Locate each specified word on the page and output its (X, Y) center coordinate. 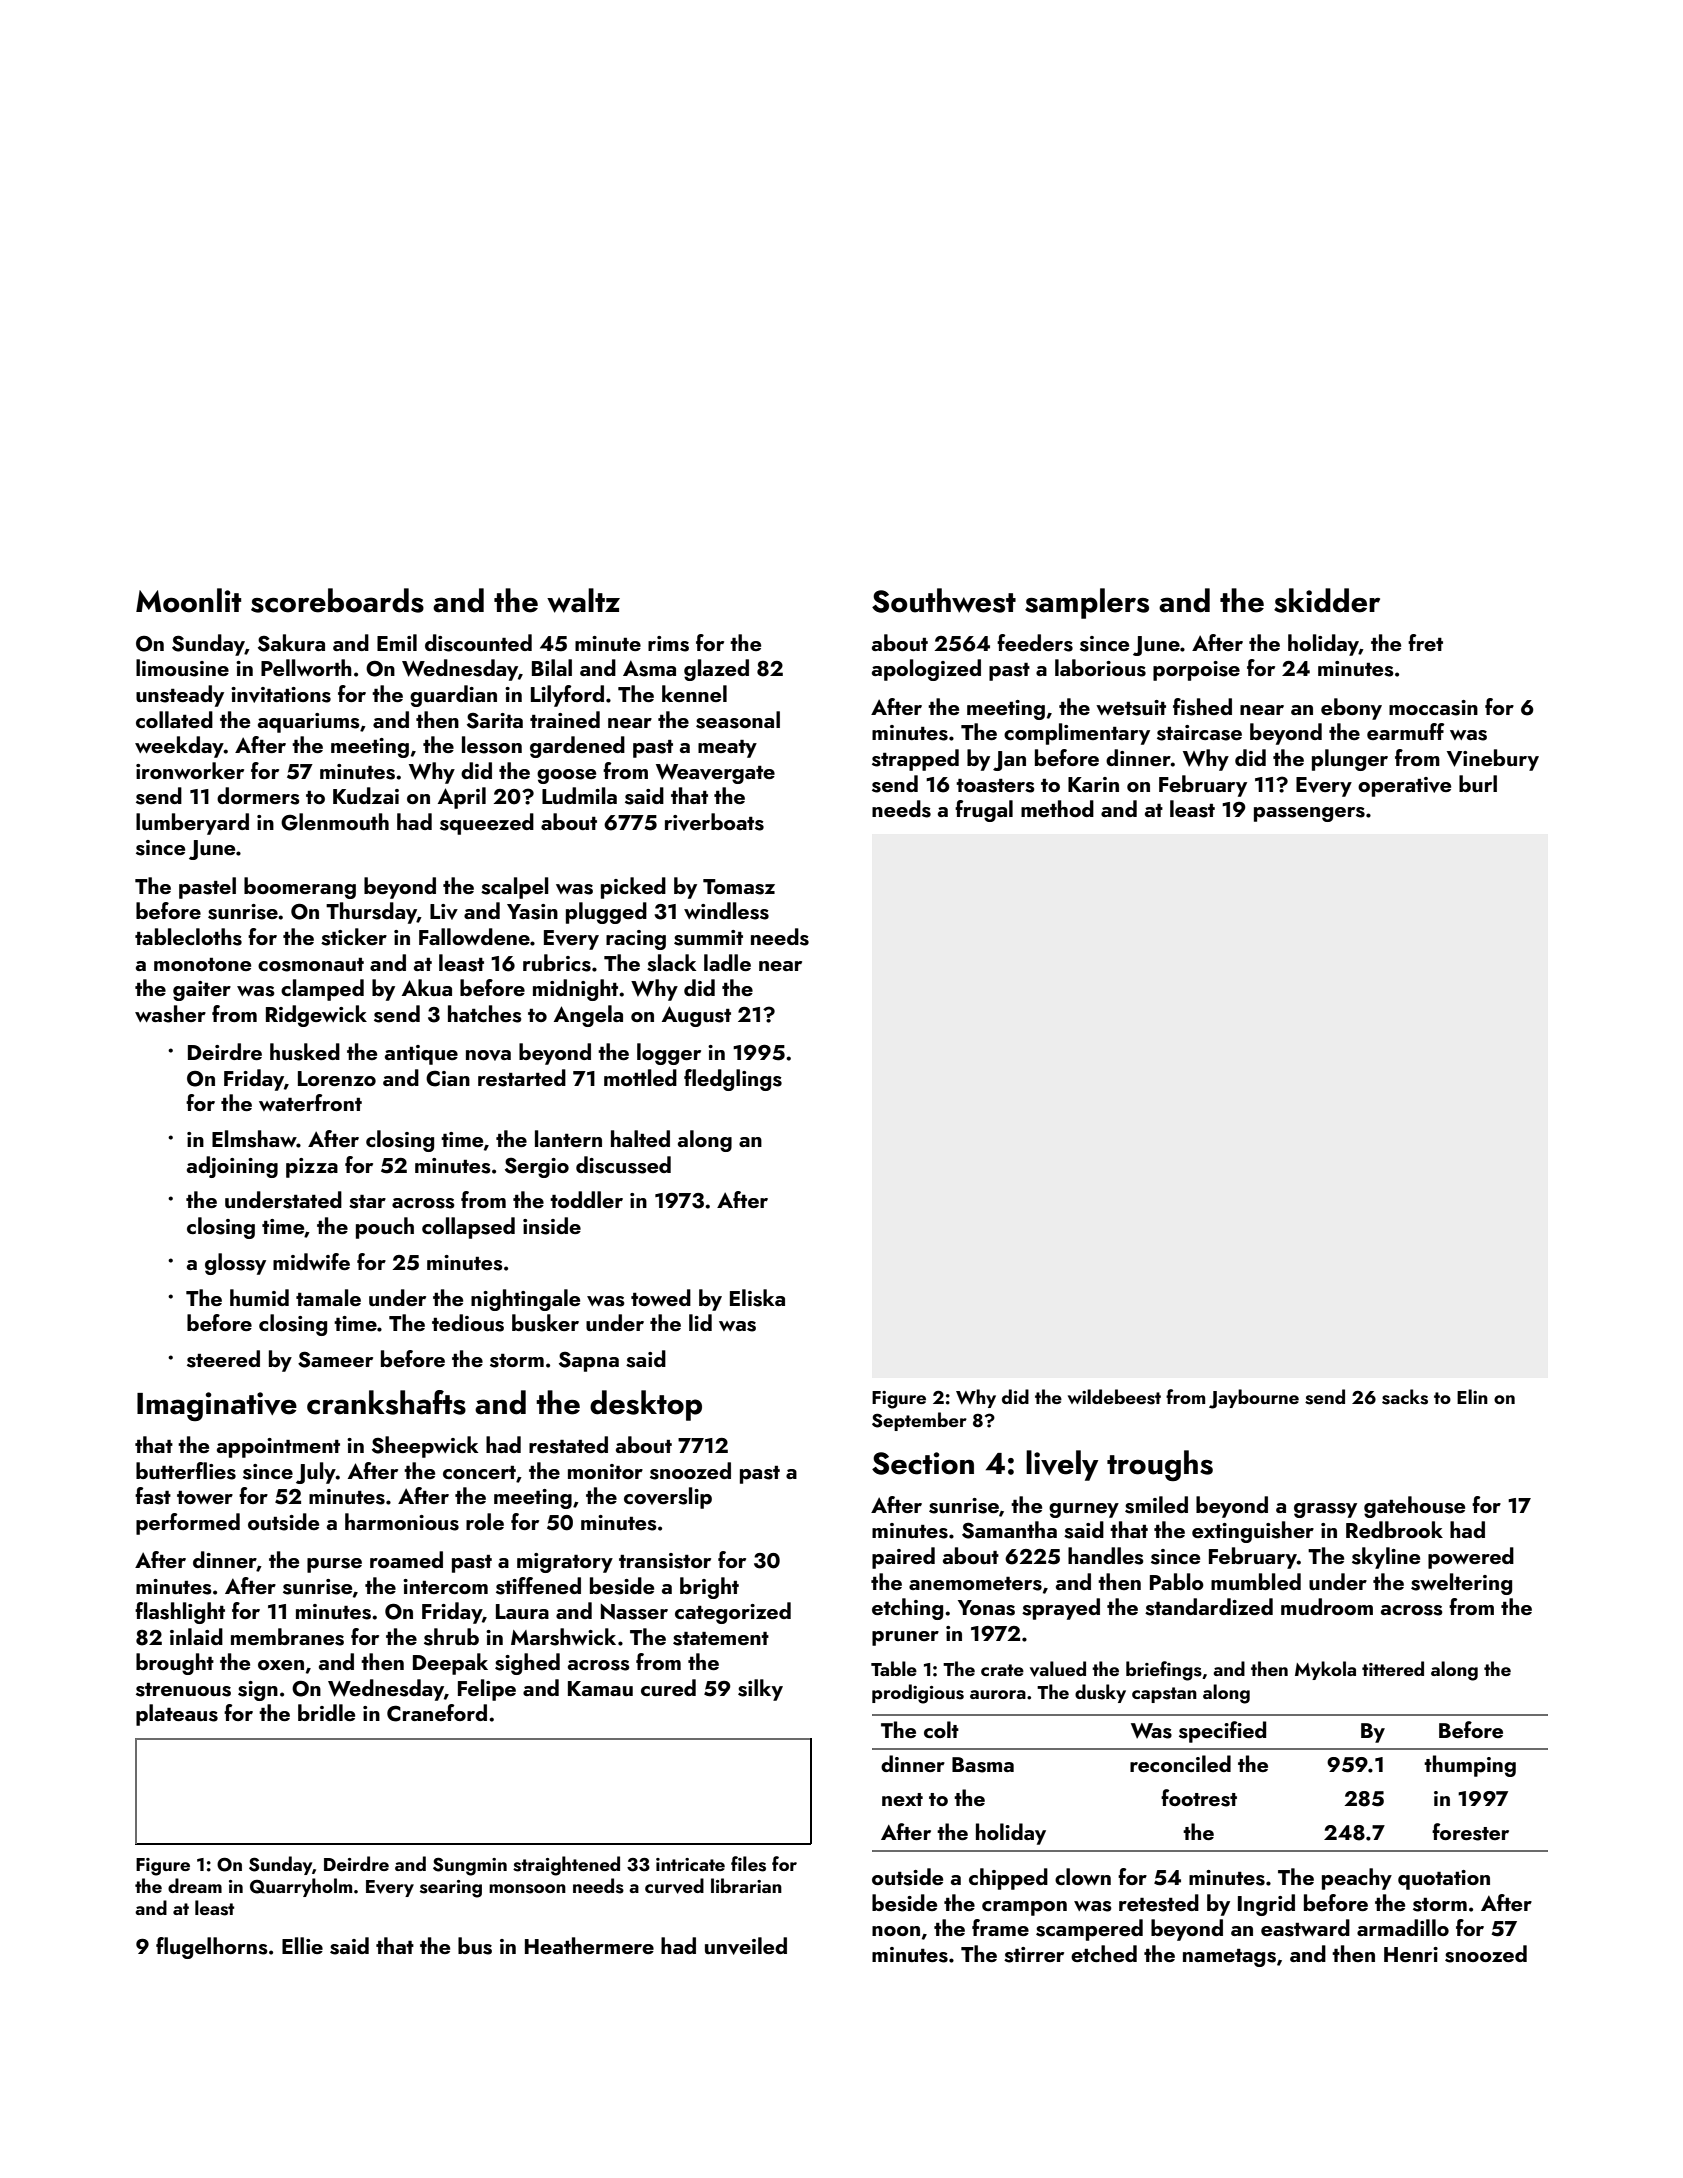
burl (1478, 783)
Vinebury (1493, 760)
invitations (281, 695)
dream (195, 1885)
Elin (1472, 1396)
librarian (746, 1885)
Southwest (944, 600)
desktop (646, 1405)
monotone (202, 964)
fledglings (733, 1080)
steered (223, 1359)
